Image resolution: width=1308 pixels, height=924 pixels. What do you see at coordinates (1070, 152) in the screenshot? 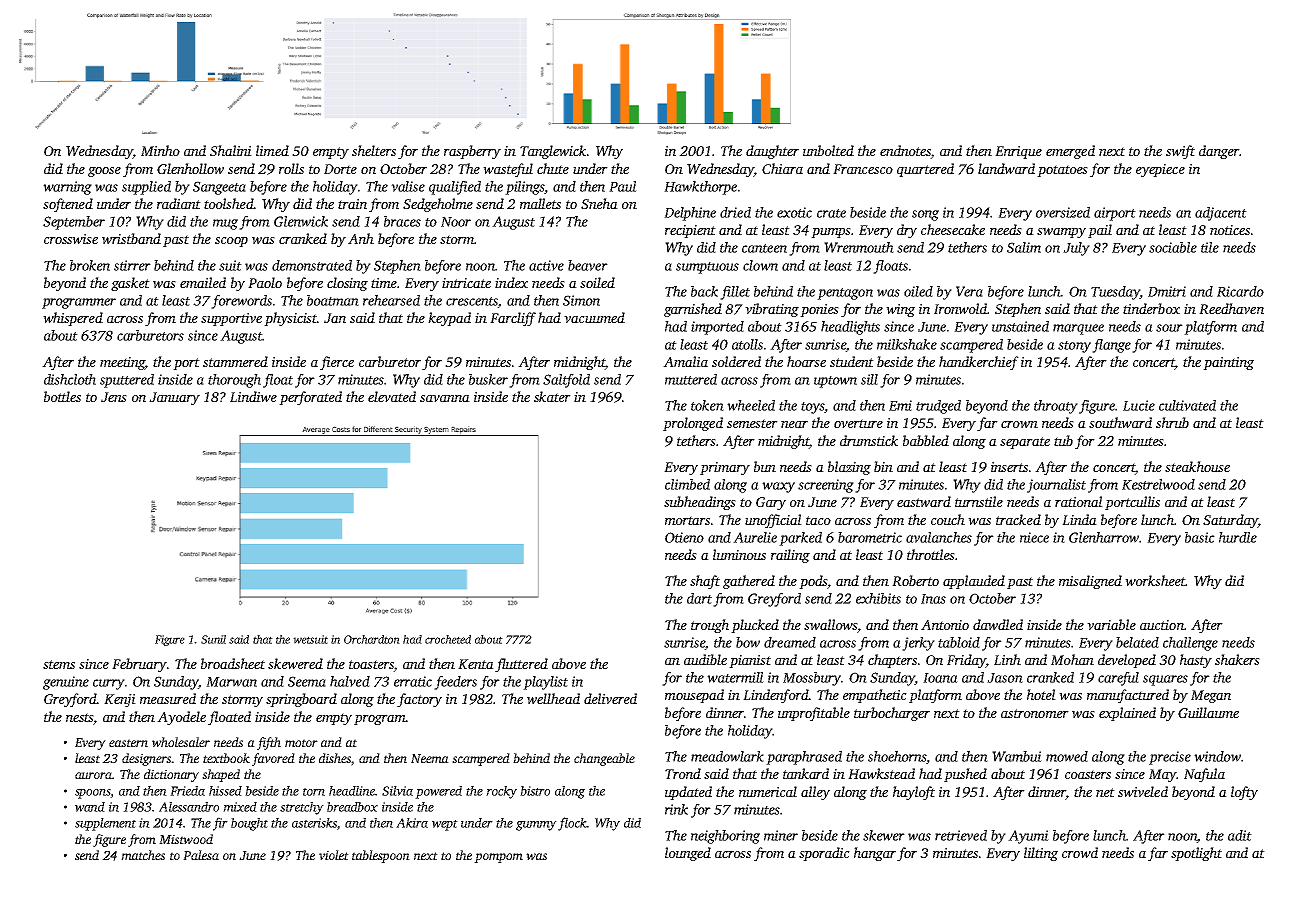
I see `emerged` at bounding box center [1070, 152].
